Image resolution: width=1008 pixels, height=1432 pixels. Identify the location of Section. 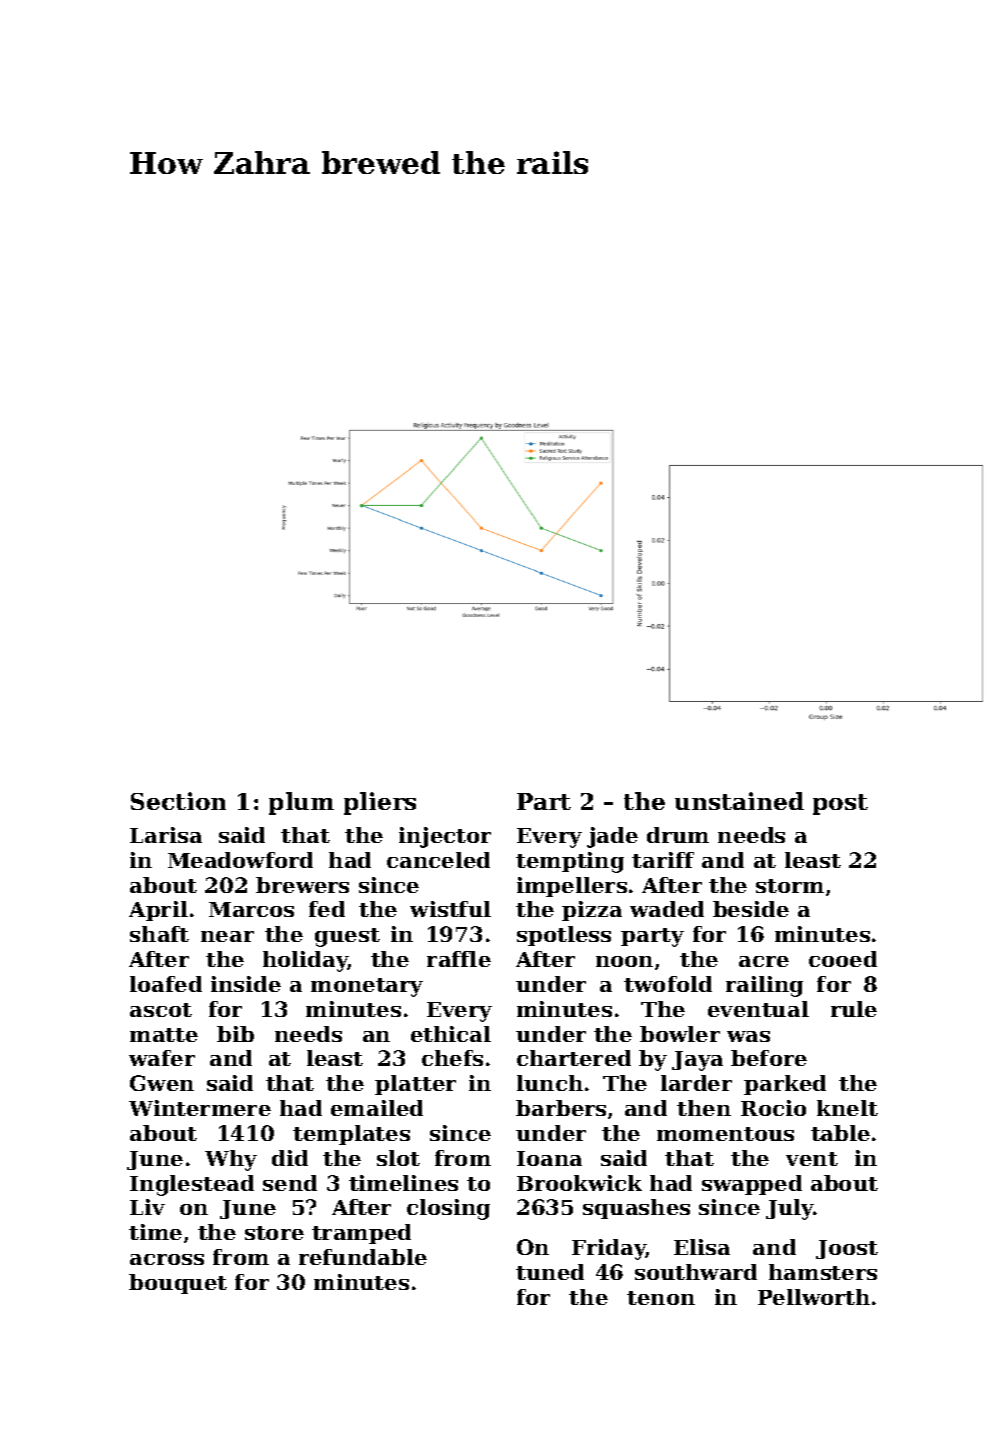
(178, 801).
